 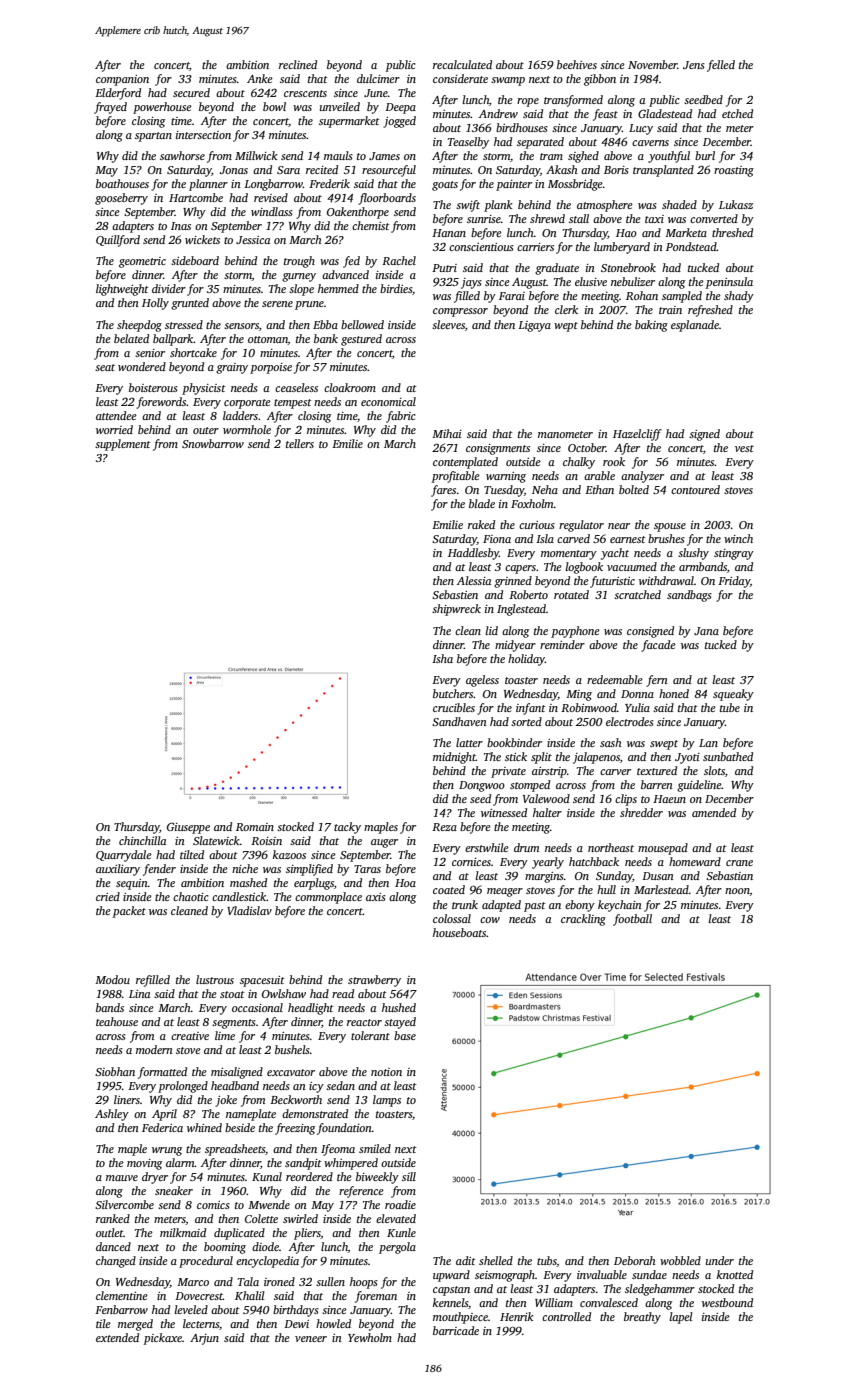 I want to click on textured, so click(x=657, y=770).
